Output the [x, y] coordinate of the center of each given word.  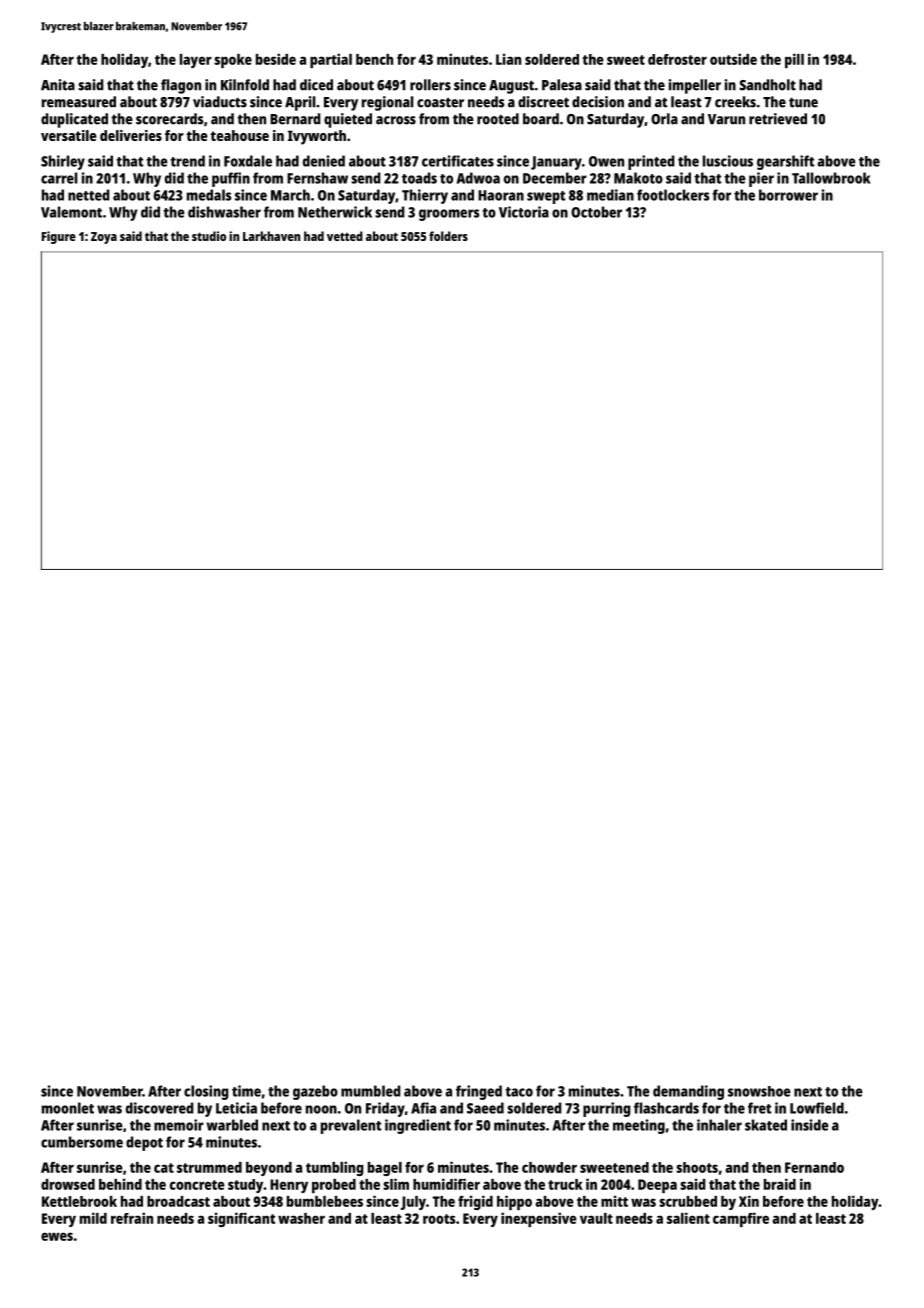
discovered [160, 1108]
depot [144, 1143]
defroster [677, 59]
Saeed [485, 1108]
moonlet [68, 1108]
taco [519, 1092]
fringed [479, 1092]
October [596, 212]
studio [209, 236]
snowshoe [759, 1091]
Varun [726, 119]
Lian [508, 59]
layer [196, 61]
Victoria [524, 212]
